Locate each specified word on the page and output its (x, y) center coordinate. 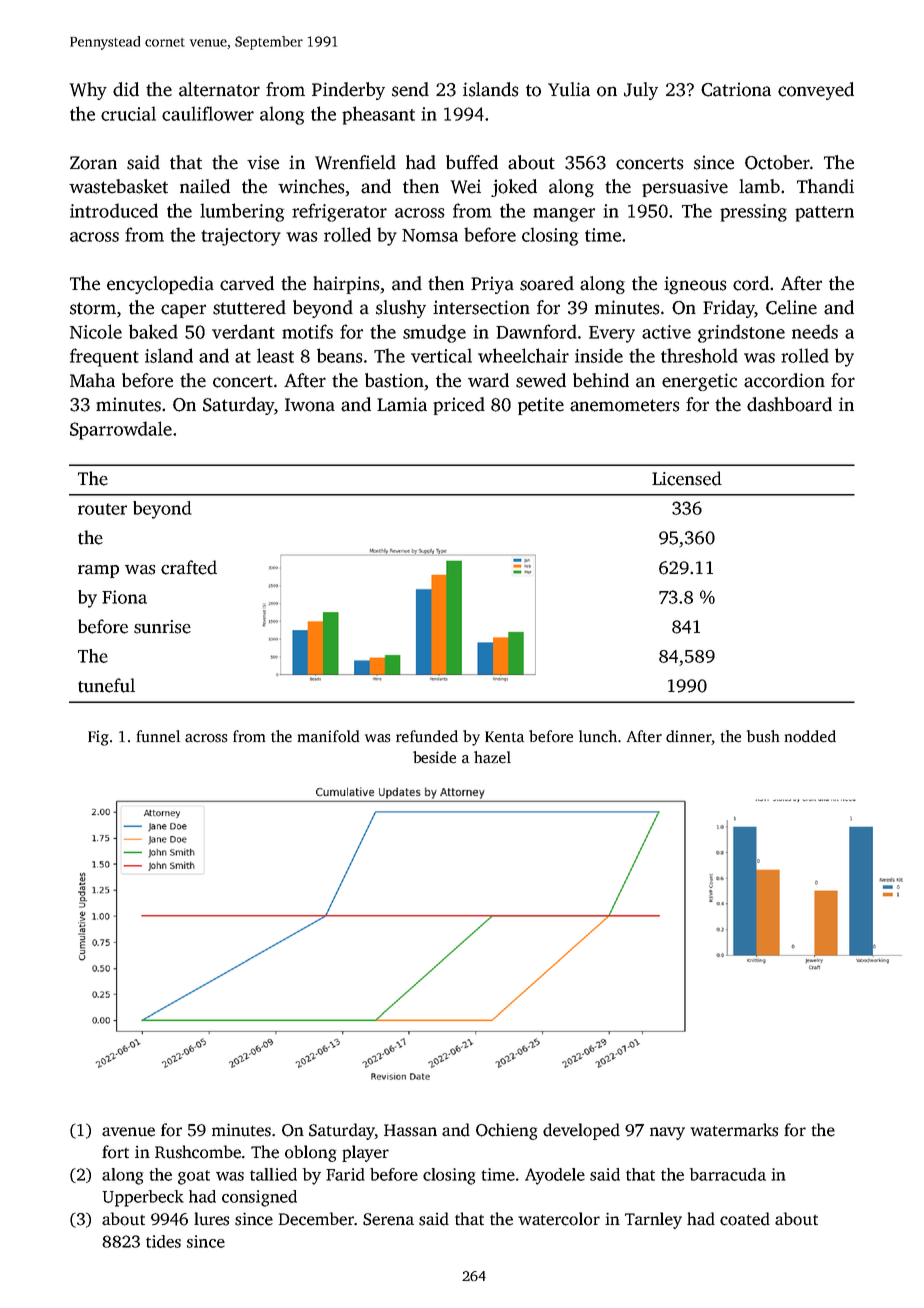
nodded (810, 736)
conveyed (816, 91)
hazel (492, 757)
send (410, 89)
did (126, 89)
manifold (328, 736)
